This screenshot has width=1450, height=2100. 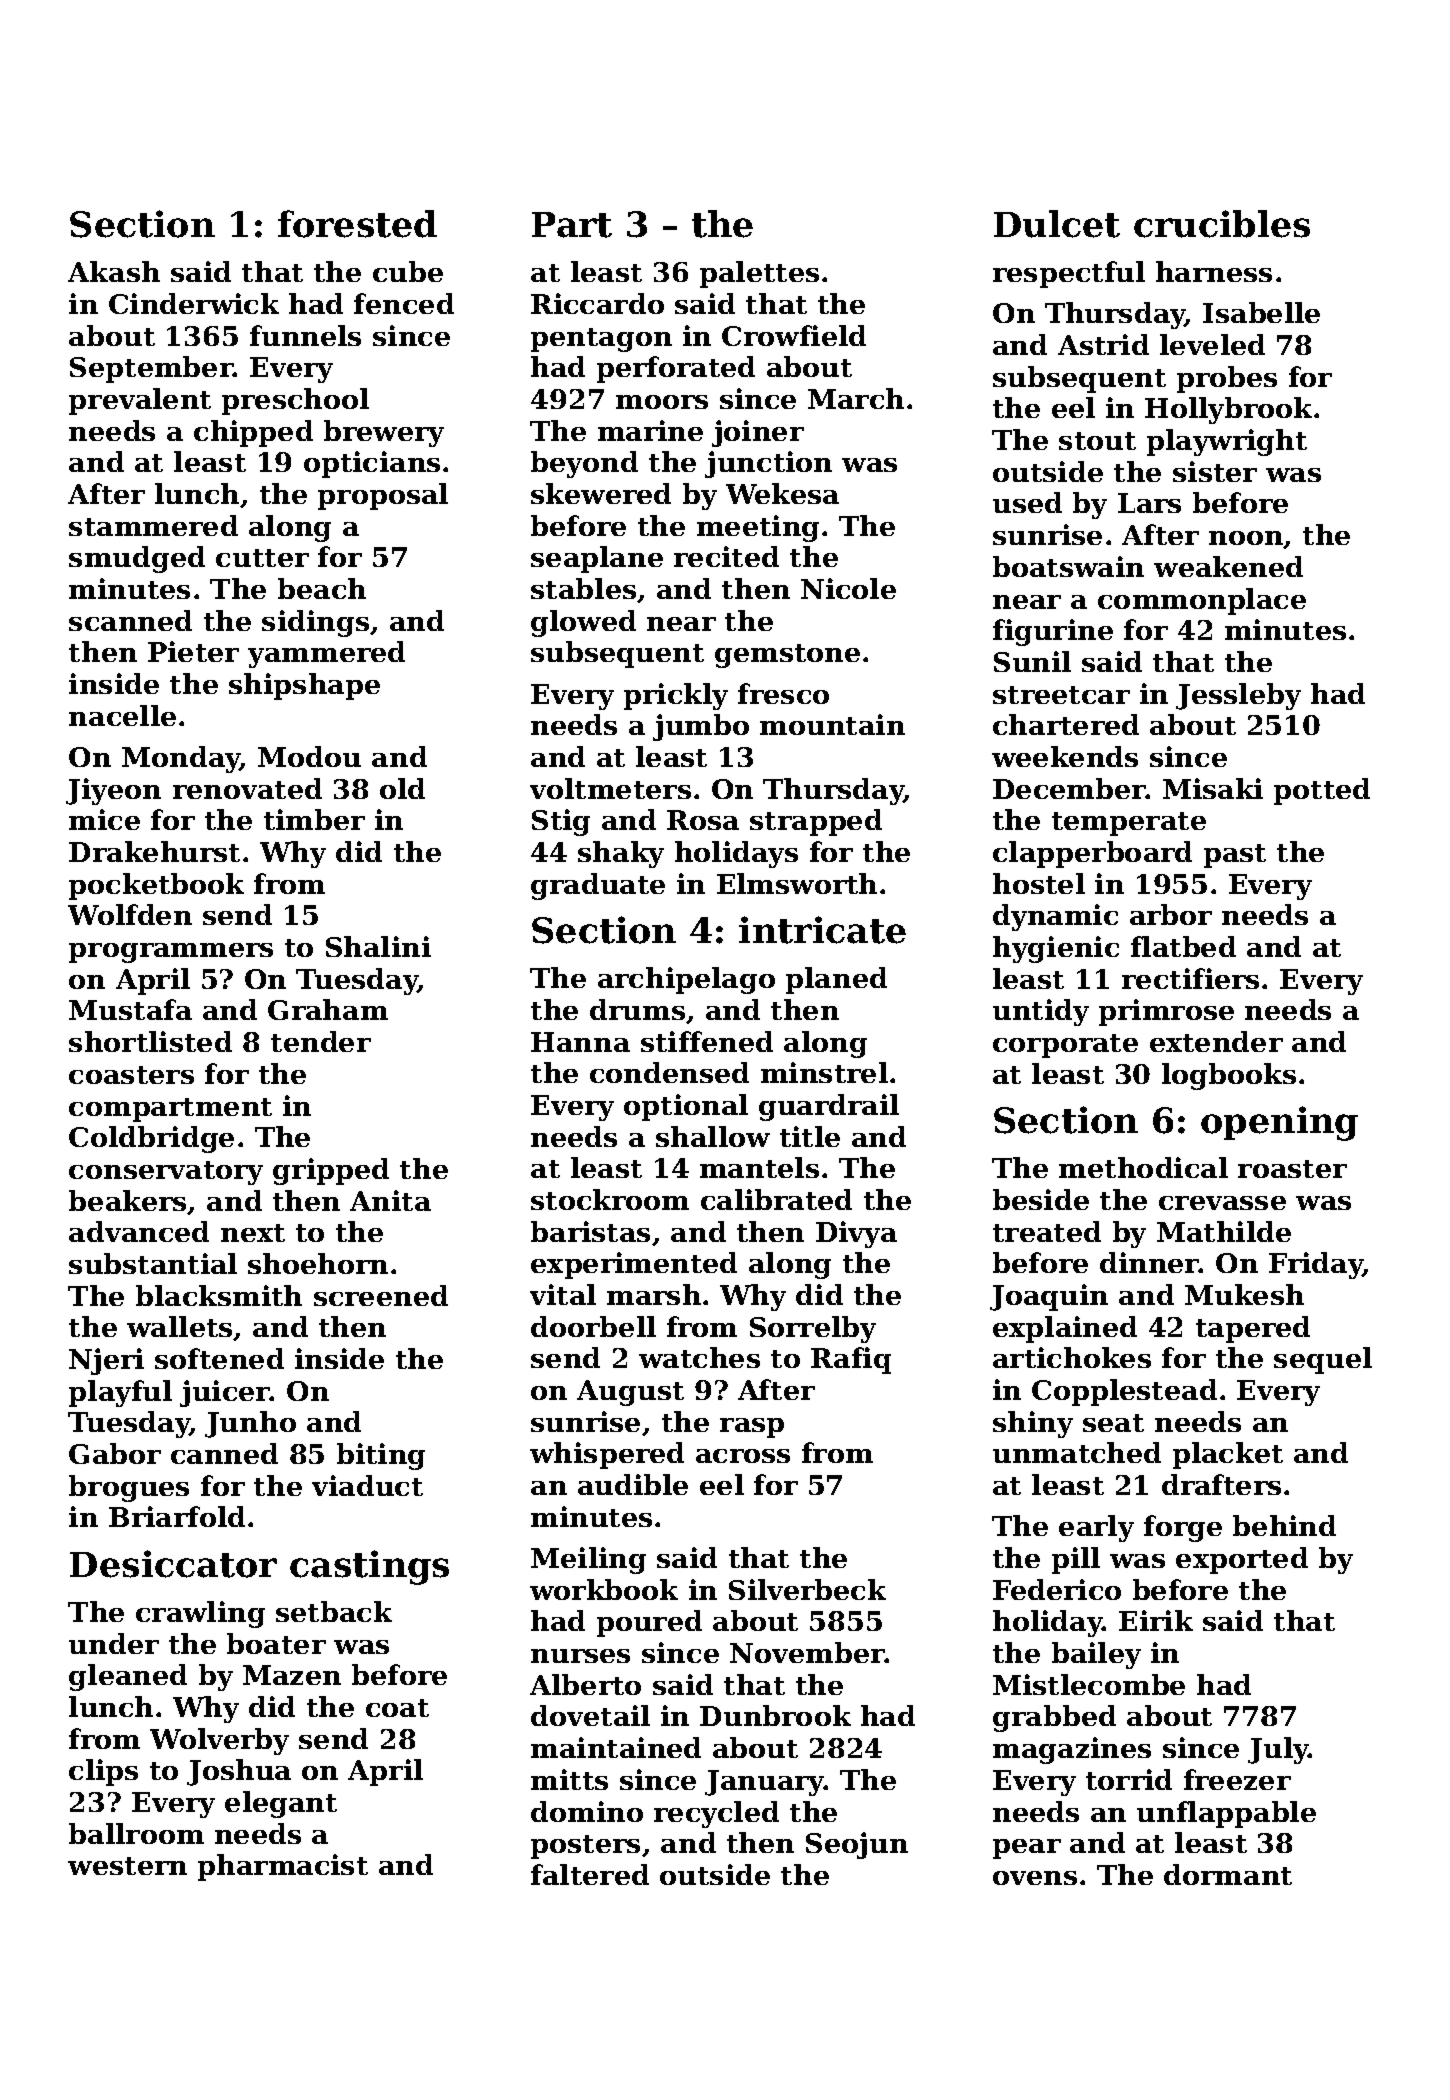 I want to click on clapperboard, so click(x=1092, y=854).
